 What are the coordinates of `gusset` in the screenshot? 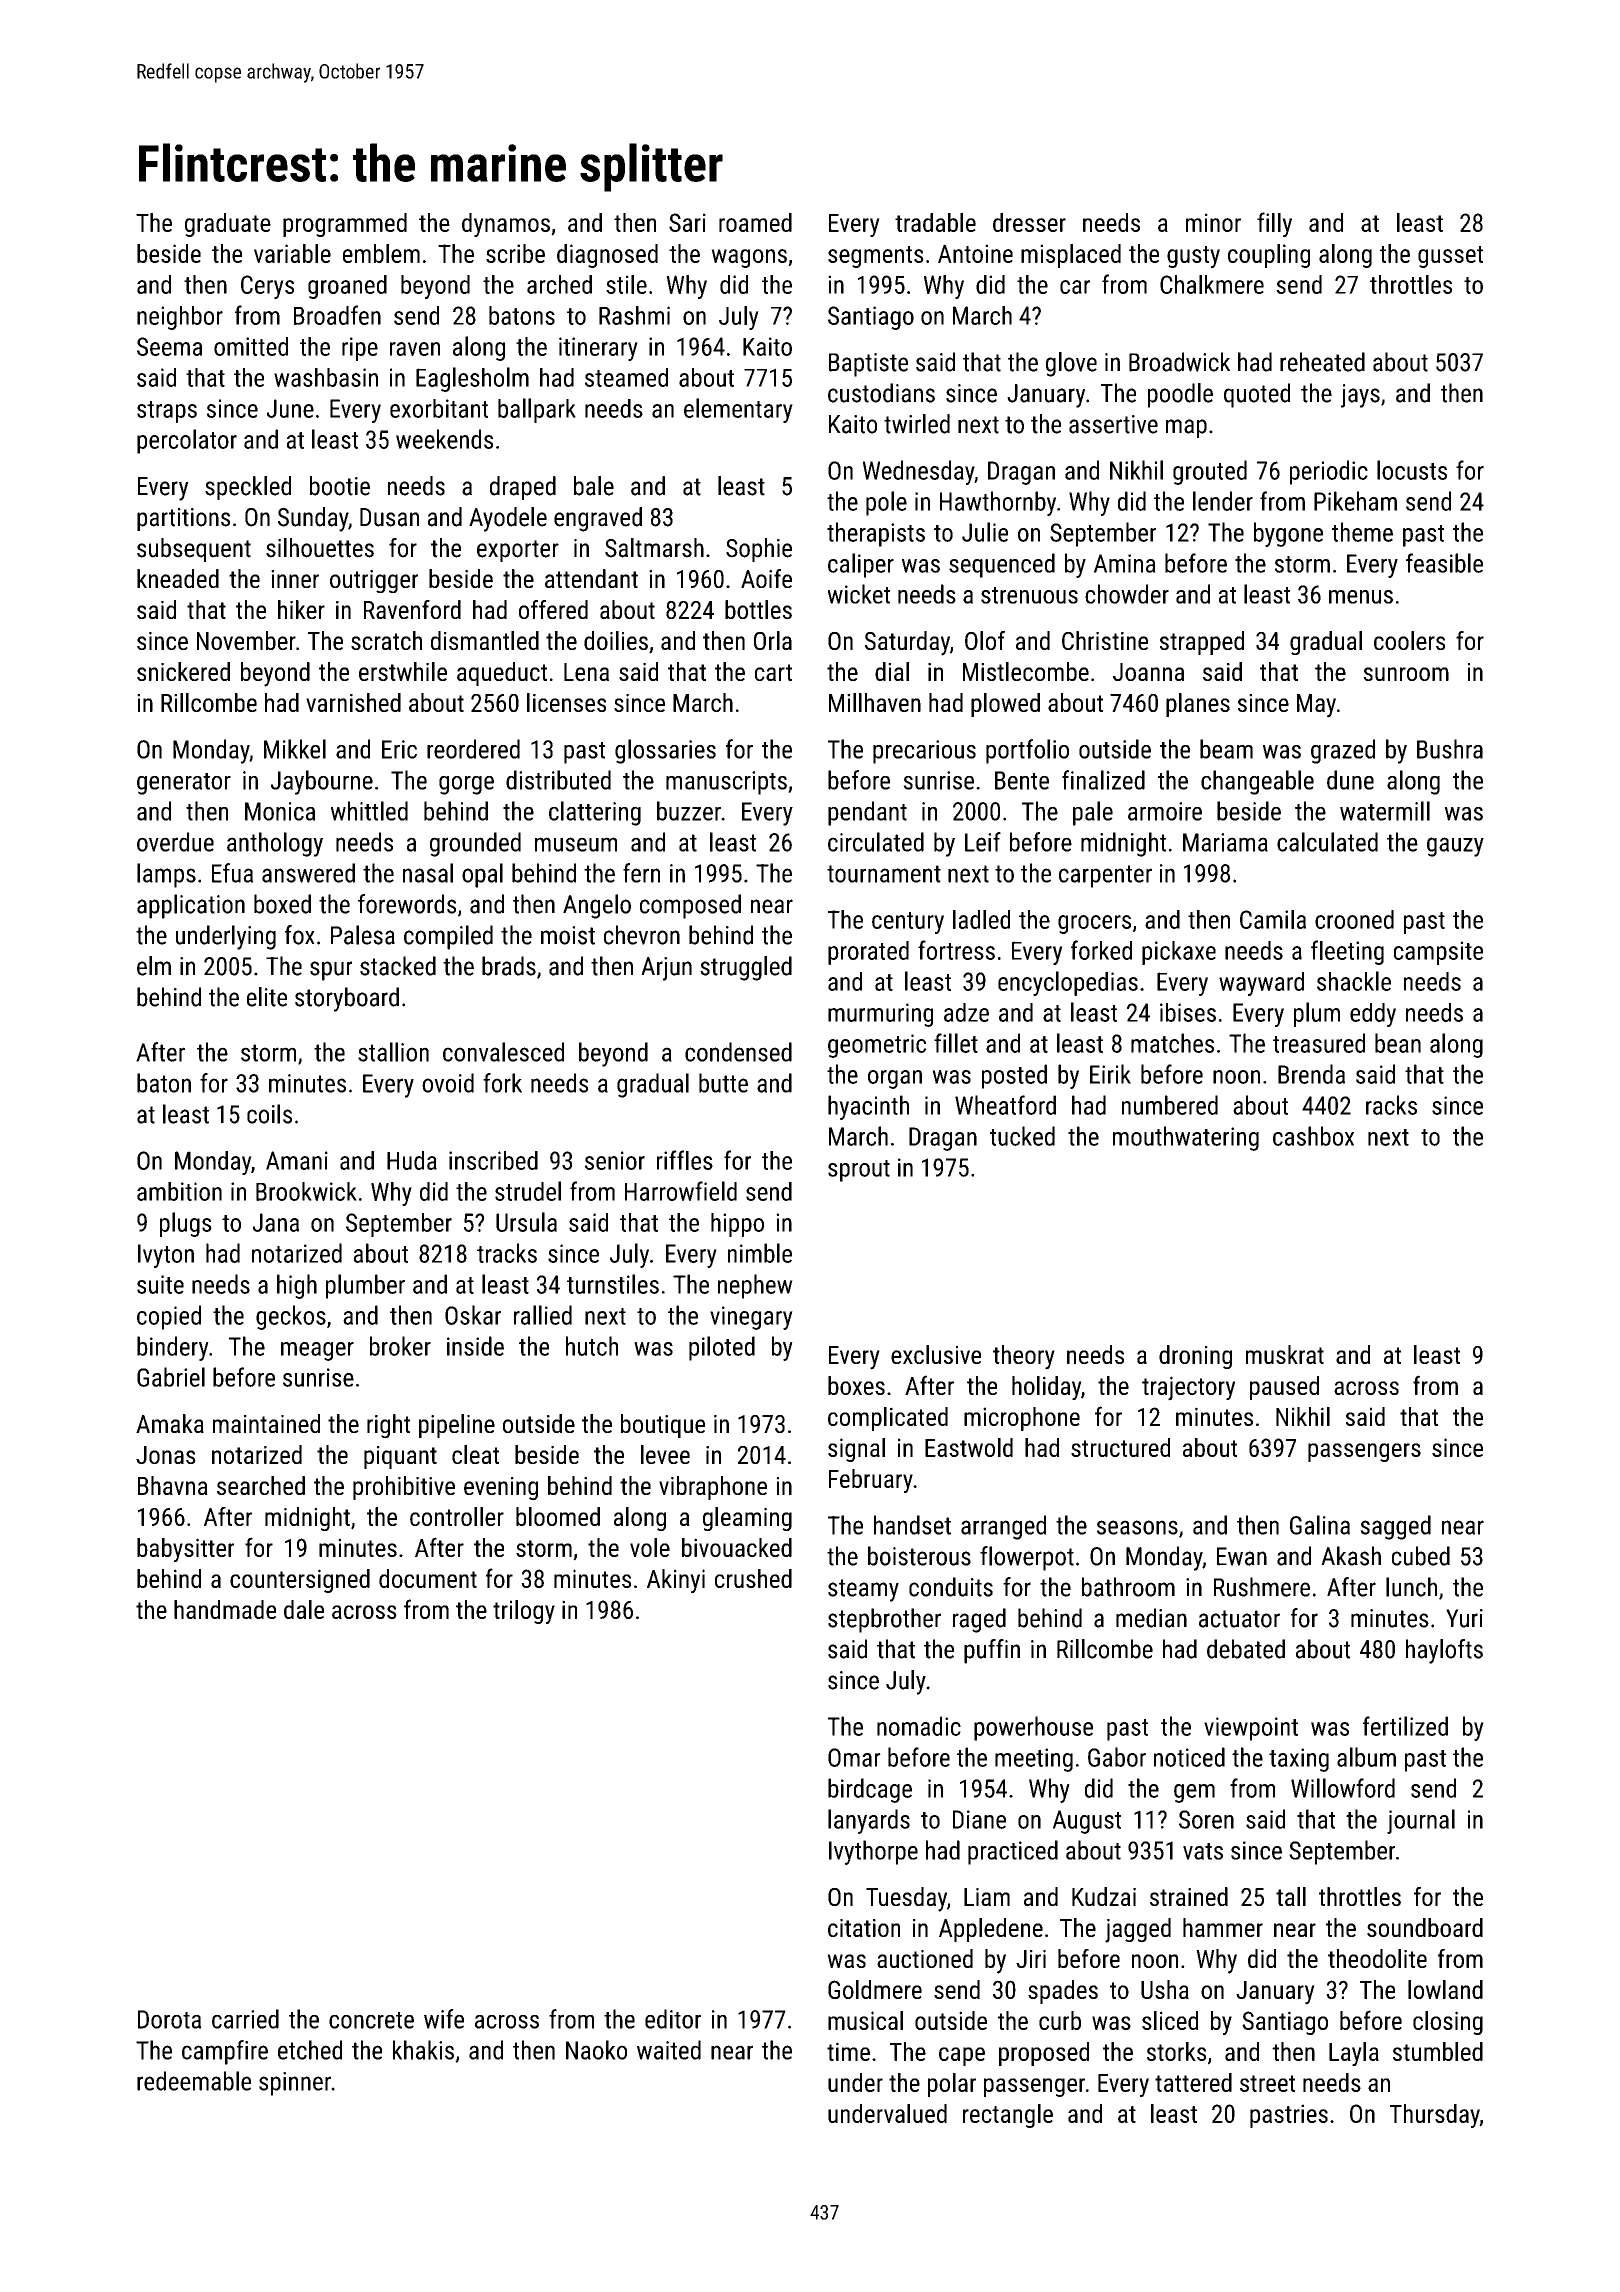 It's located at (1450, 257).
